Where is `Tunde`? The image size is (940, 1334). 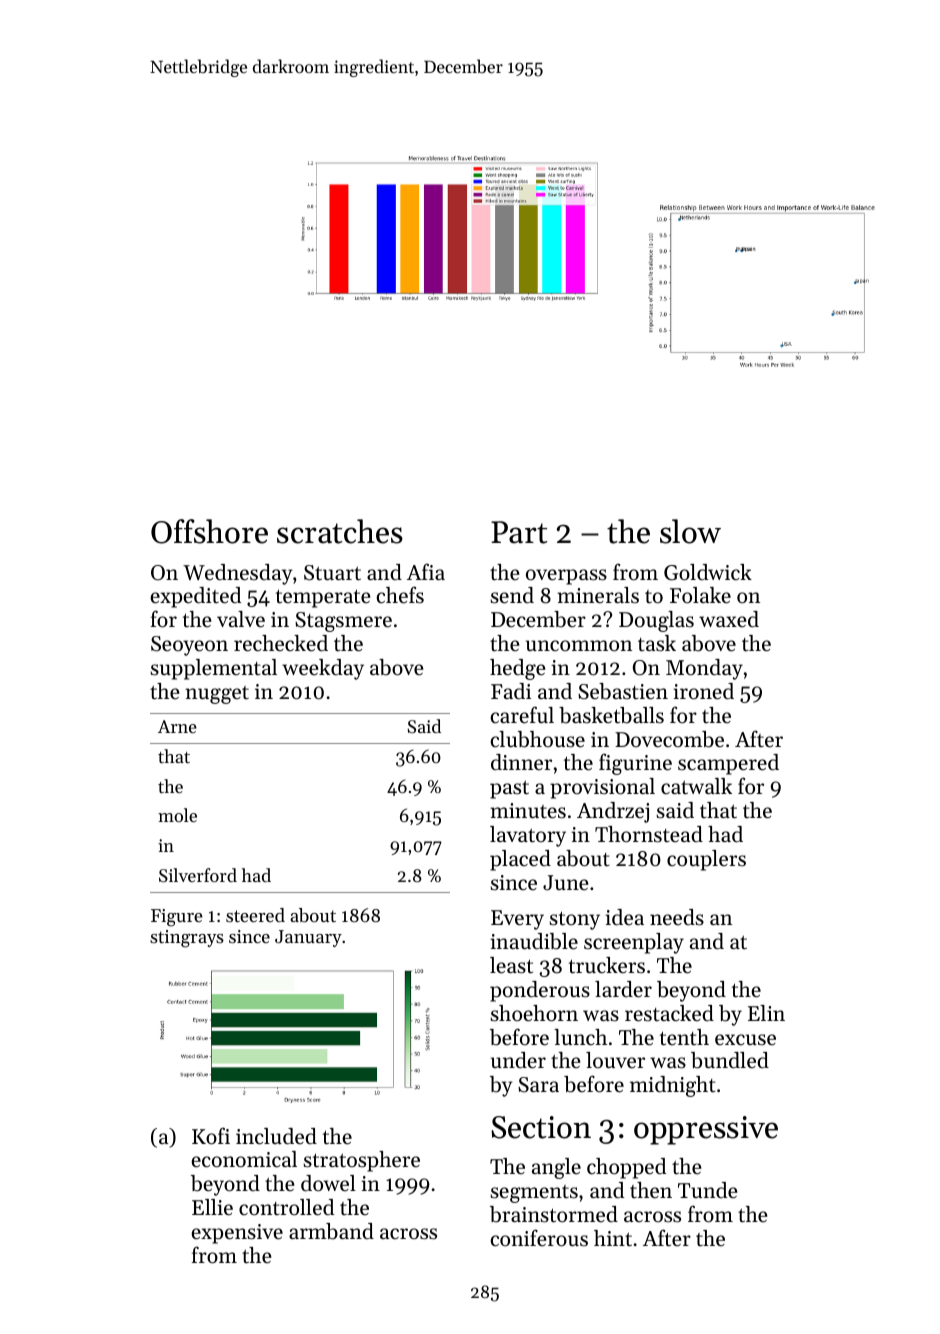 Tunde is located at coordinates (708, 1190).
